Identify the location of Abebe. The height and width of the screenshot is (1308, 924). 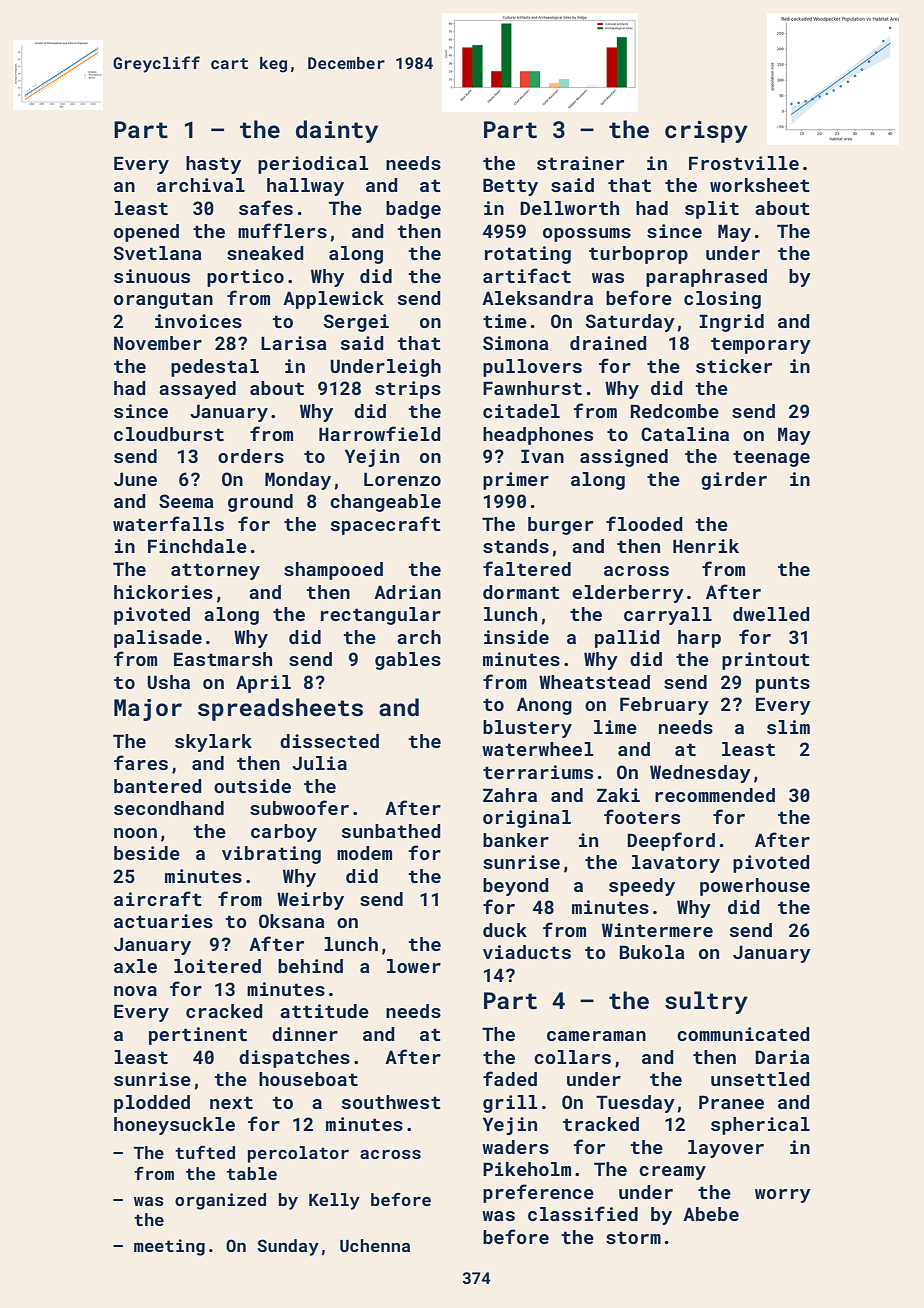
(711, 1214).
